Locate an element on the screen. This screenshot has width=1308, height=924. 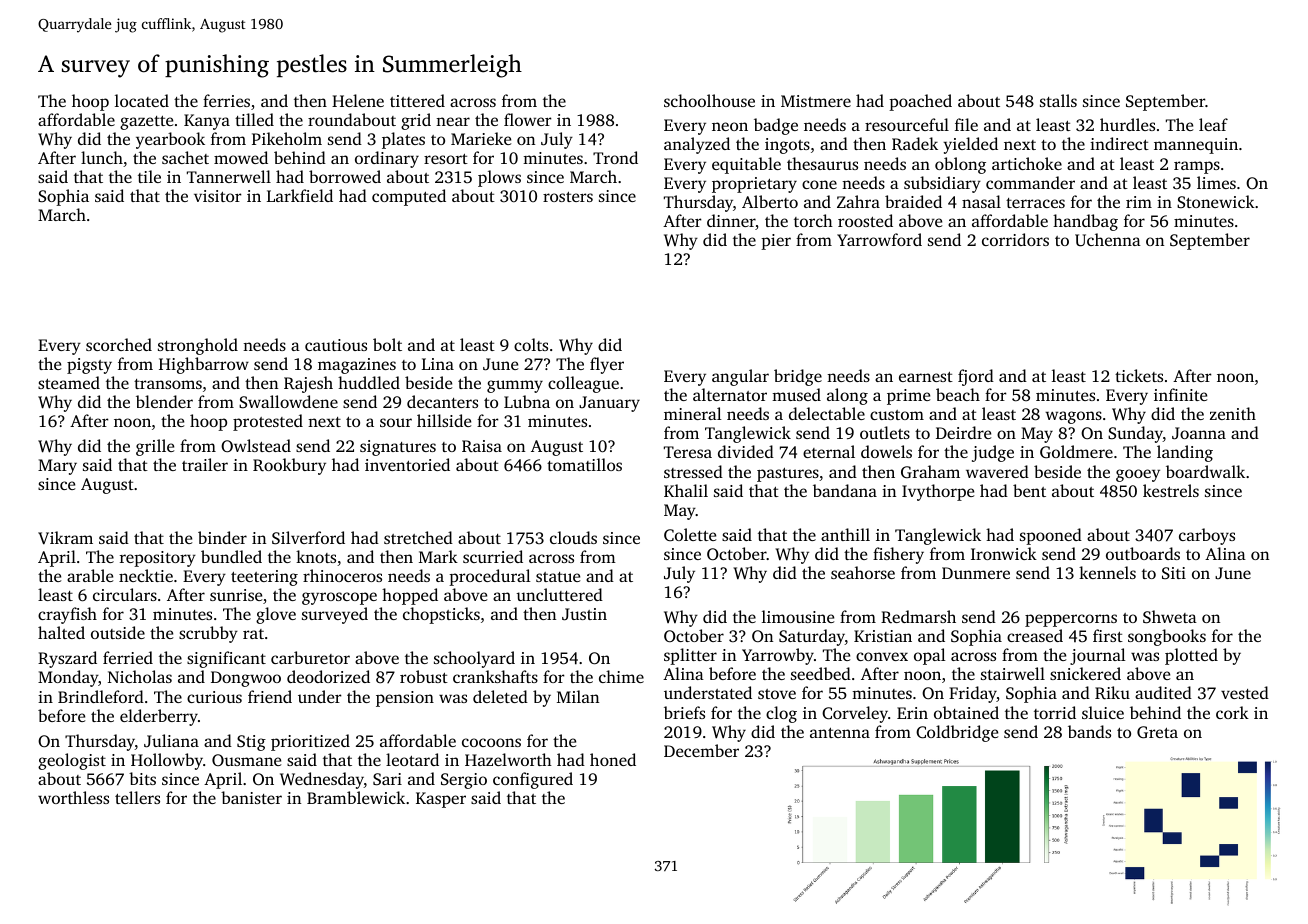
statue is located at coordinates (558, 577).
